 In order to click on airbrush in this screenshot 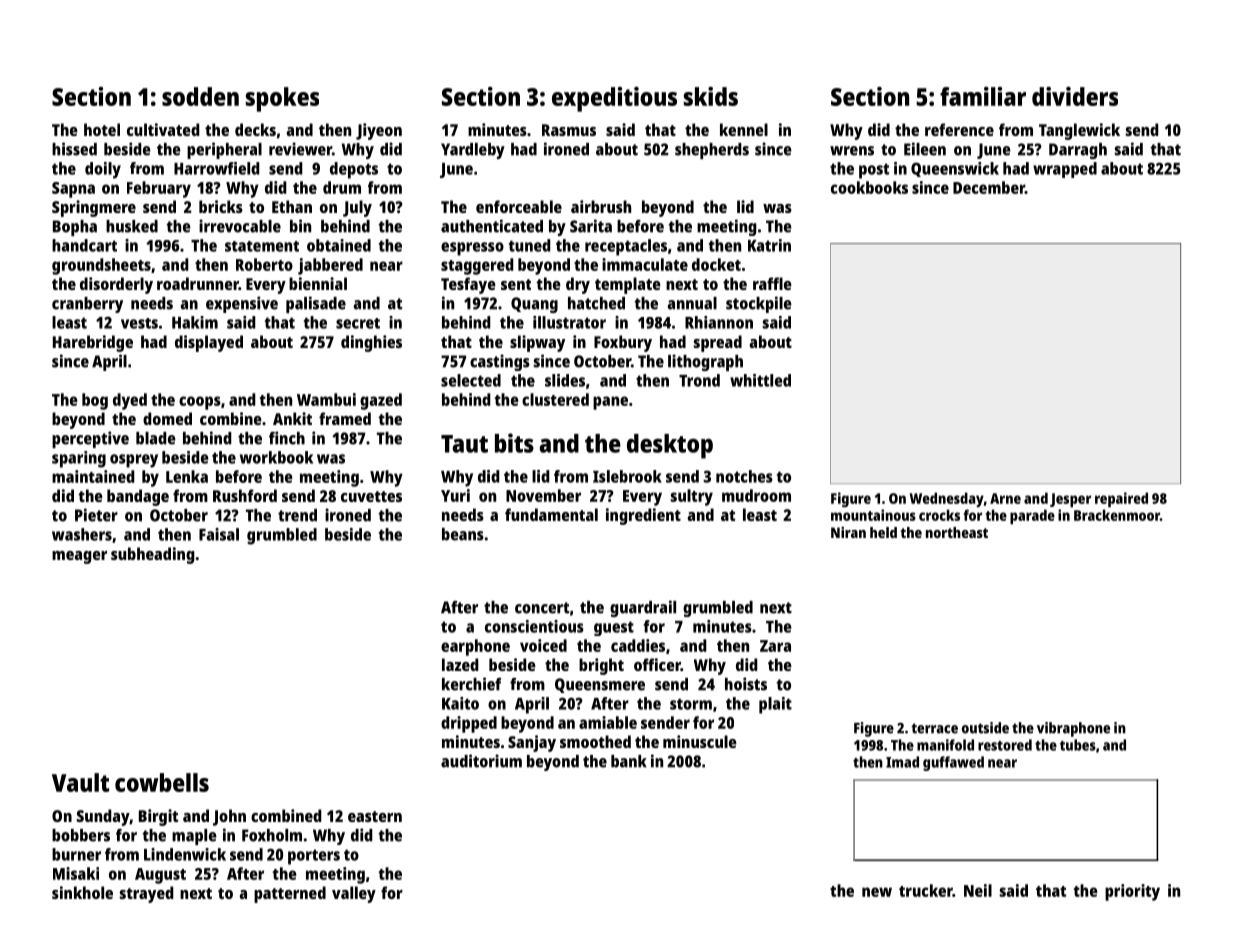, I will do `click(601, 206)`.
